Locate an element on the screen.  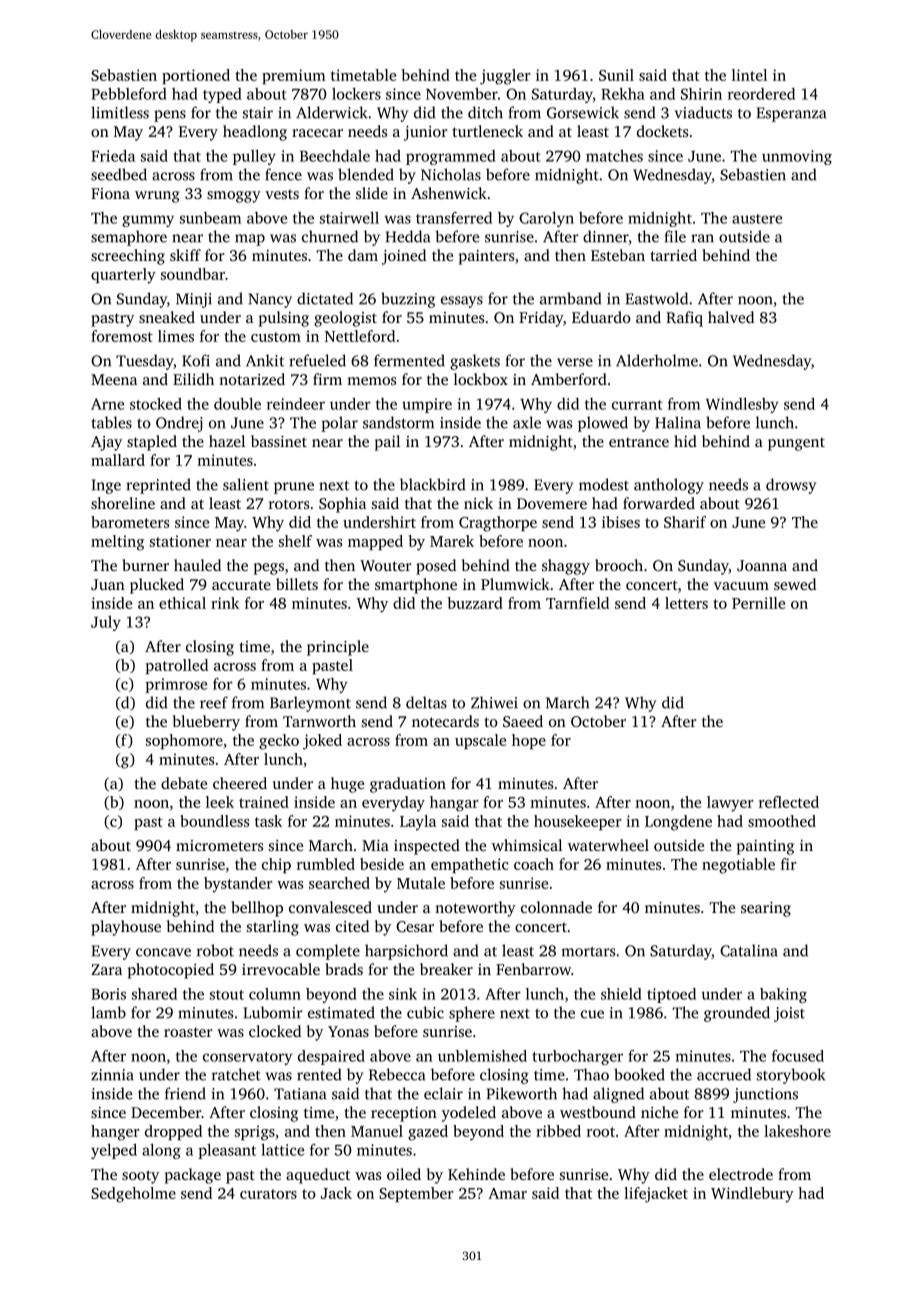
curators is located at coordinates (268, 1194).
